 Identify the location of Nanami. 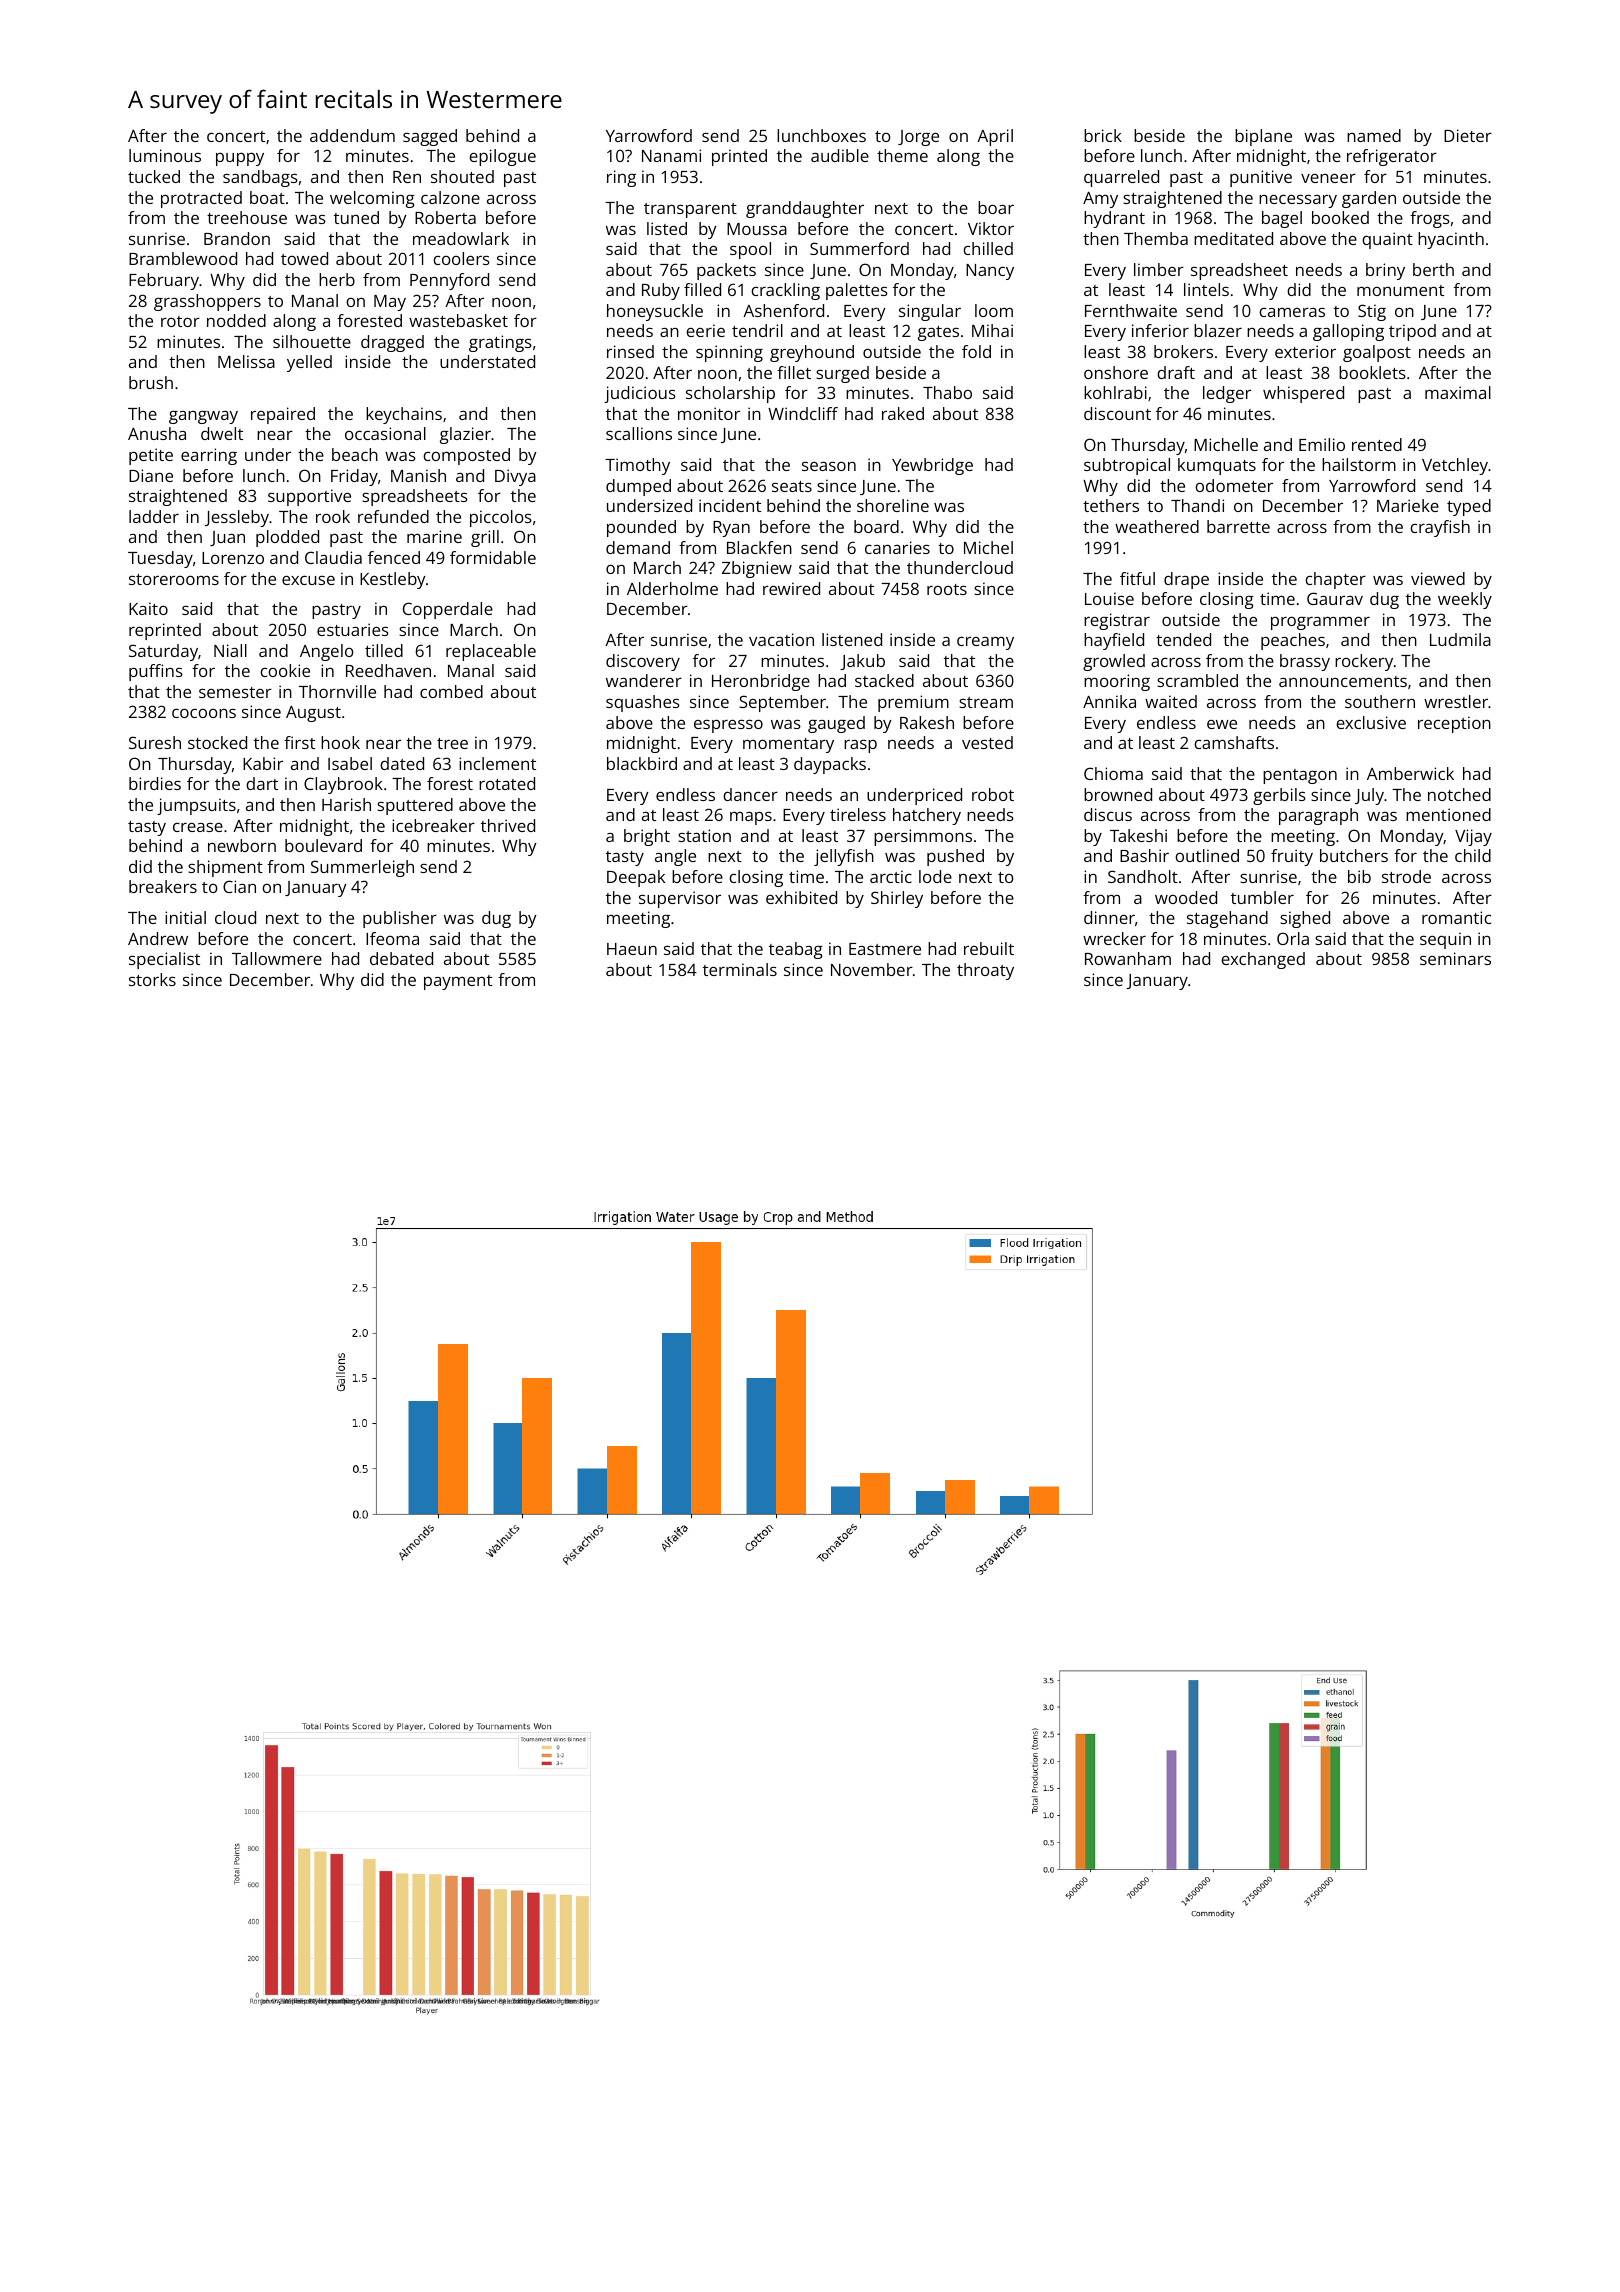
(671, 155).
